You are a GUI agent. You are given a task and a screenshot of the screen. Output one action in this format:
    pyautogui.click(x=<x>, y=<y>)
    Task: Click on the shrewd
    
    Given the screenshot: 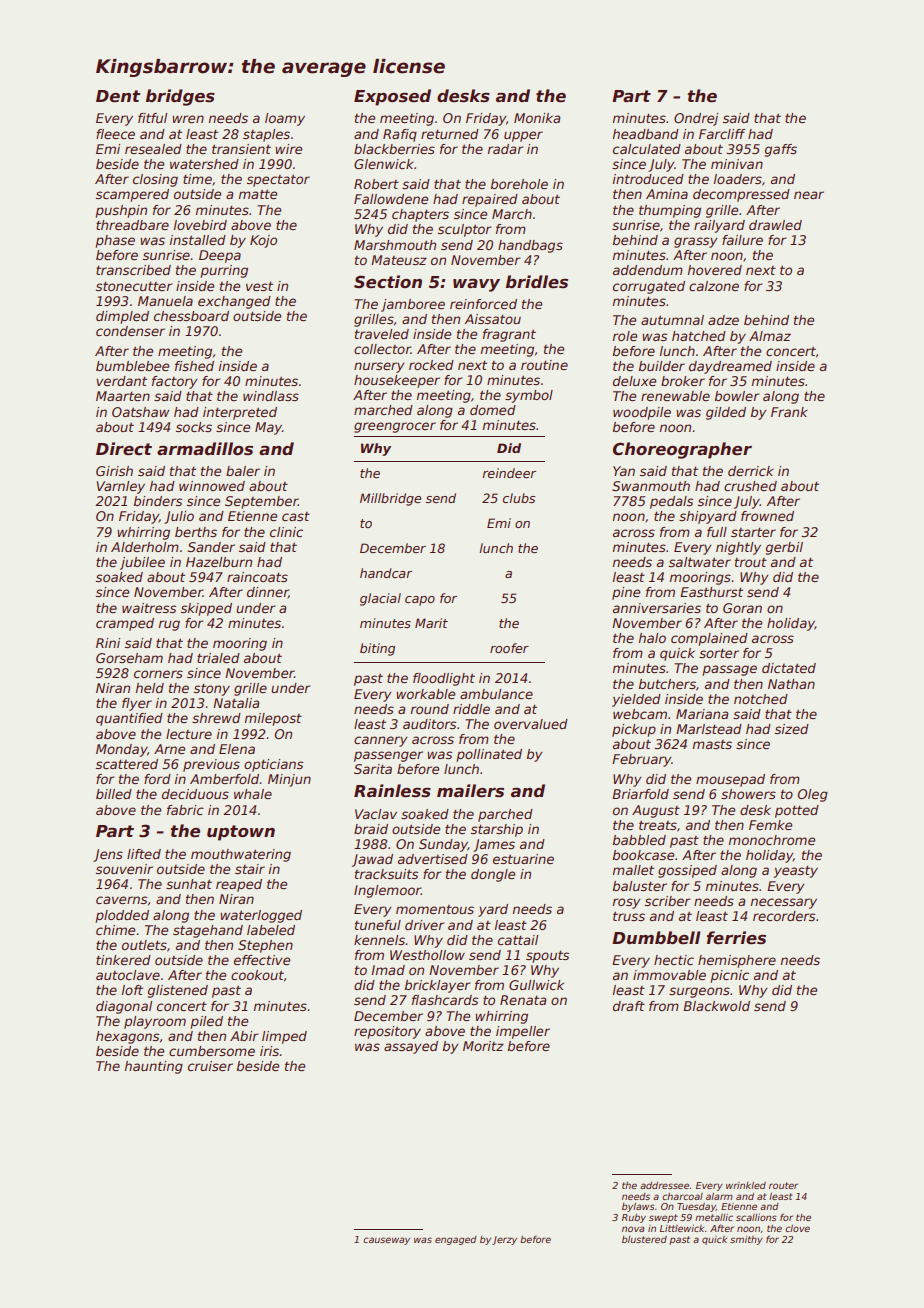 What is the action you would take?
    pyautogui.click(x=216, y=718)
